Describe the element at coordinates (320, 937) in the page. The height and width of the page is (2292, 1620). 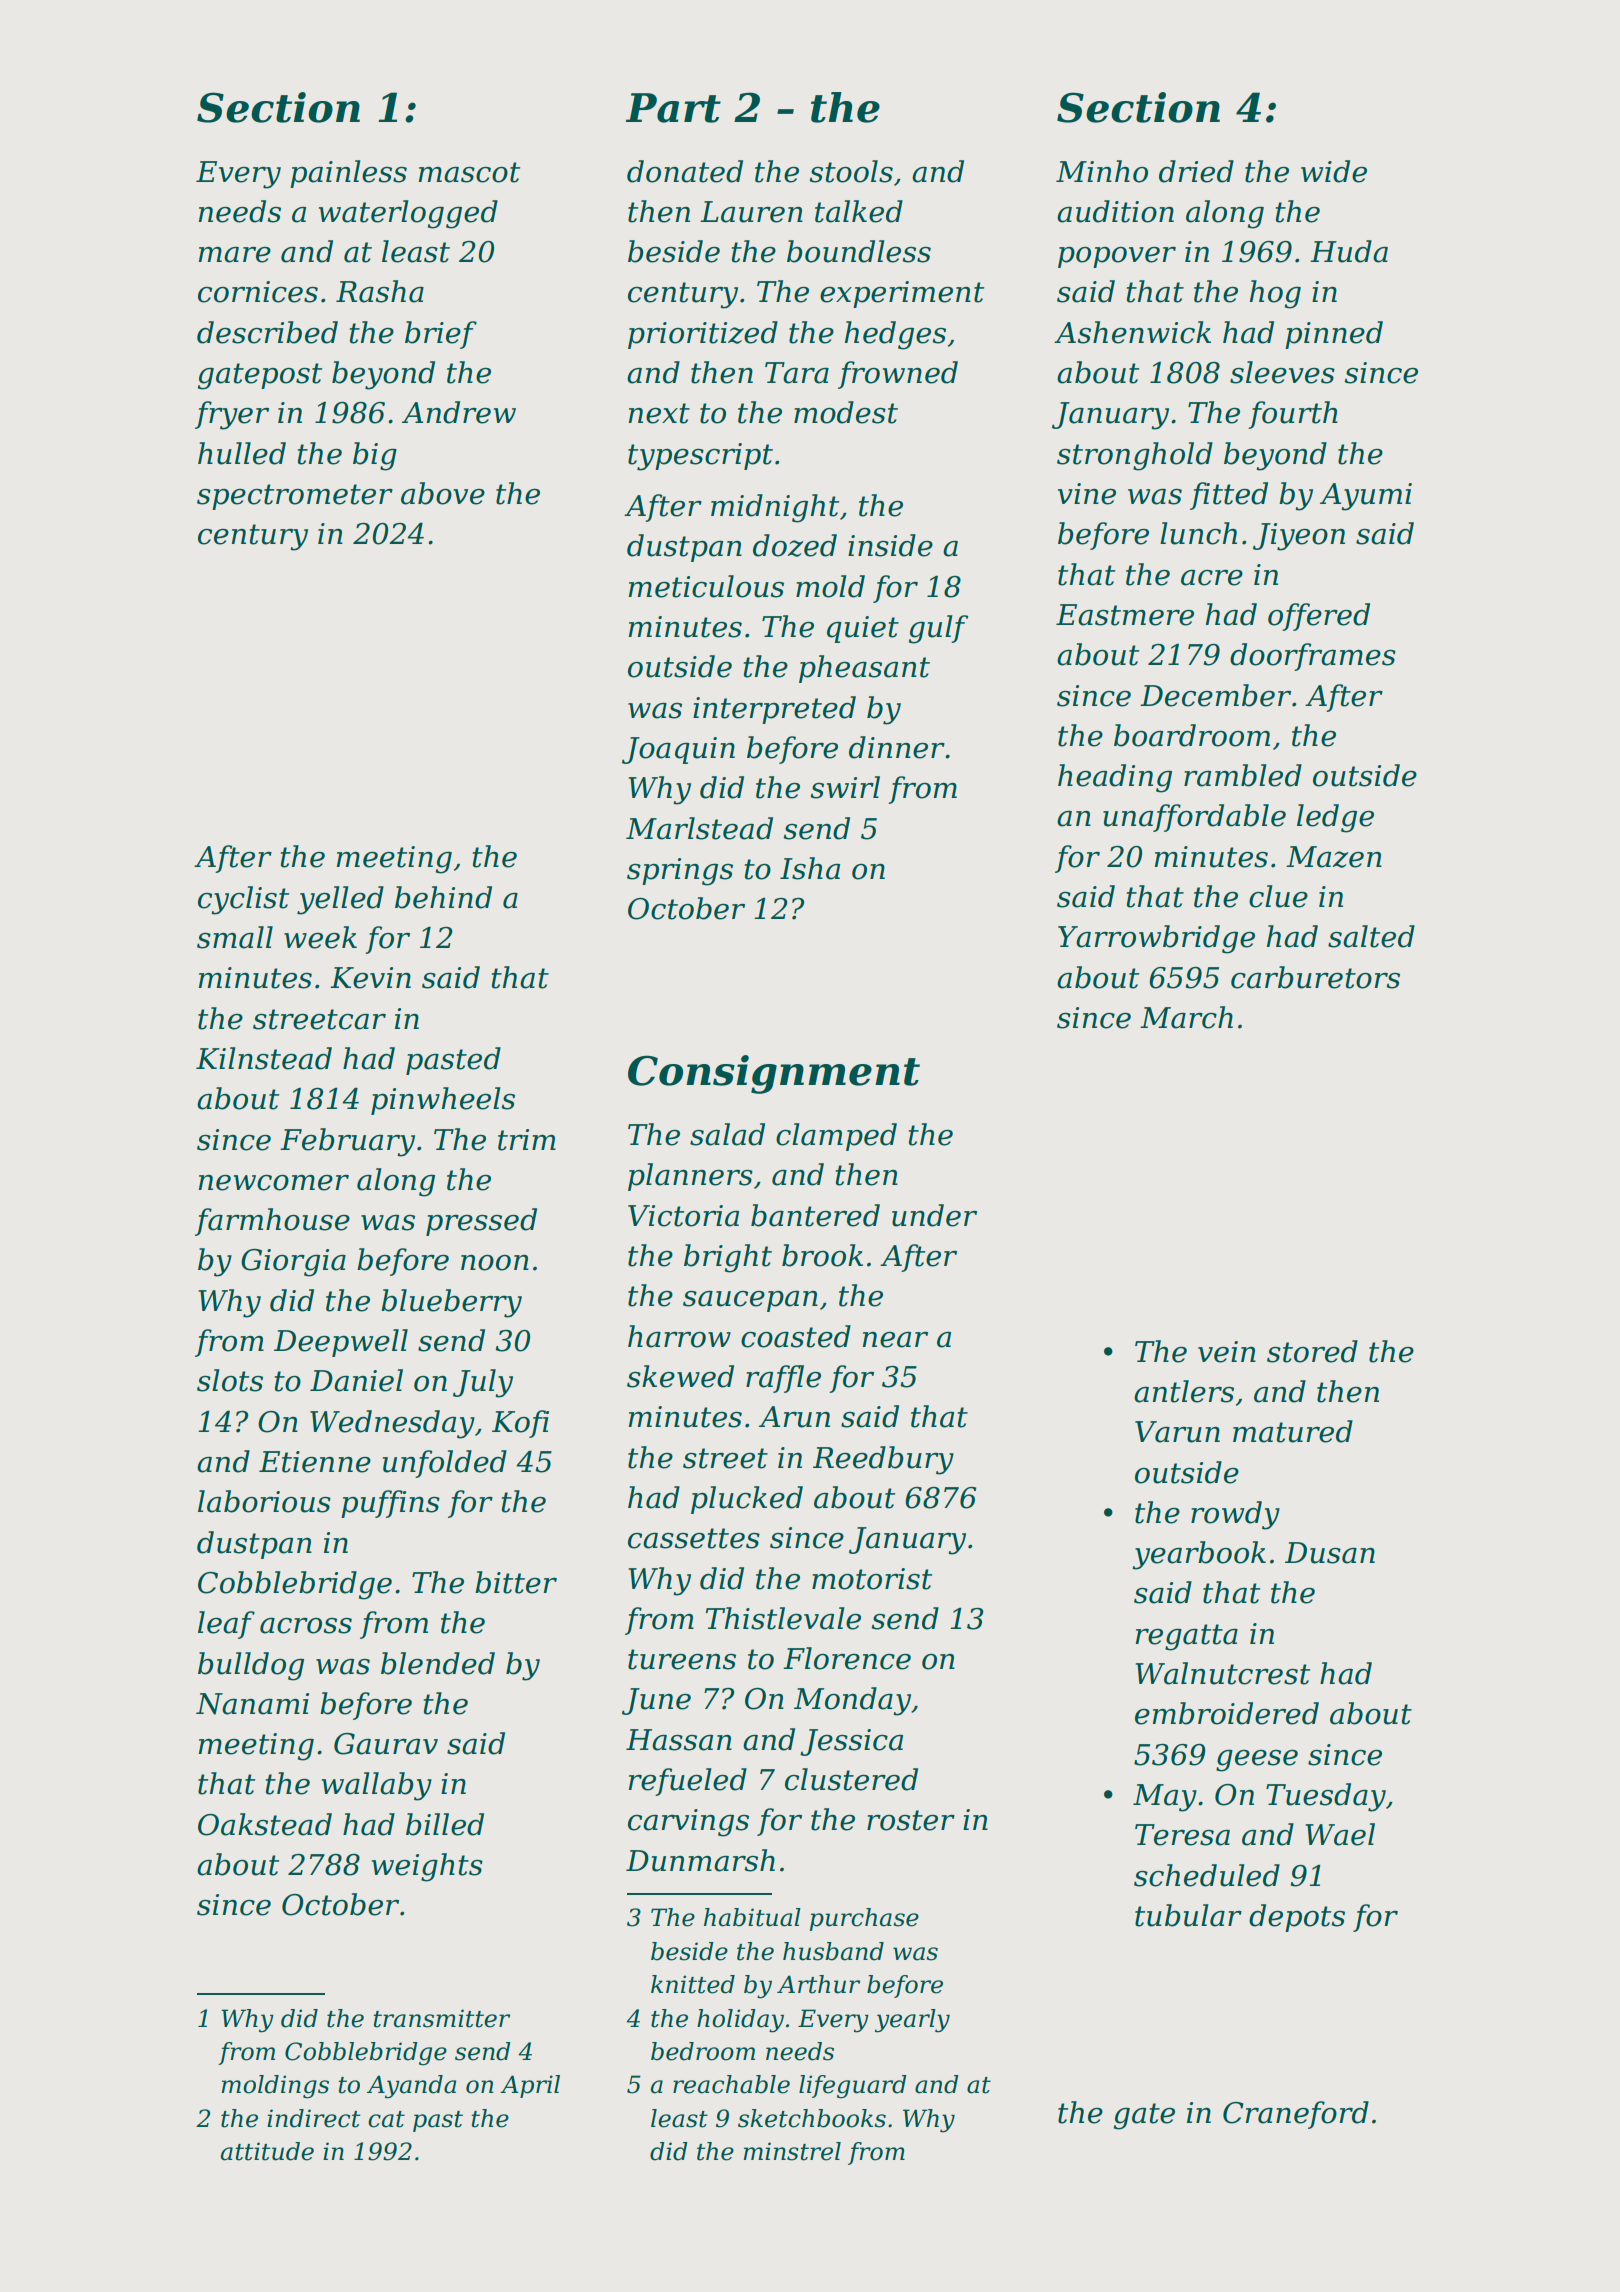
I see `week` at that location.
